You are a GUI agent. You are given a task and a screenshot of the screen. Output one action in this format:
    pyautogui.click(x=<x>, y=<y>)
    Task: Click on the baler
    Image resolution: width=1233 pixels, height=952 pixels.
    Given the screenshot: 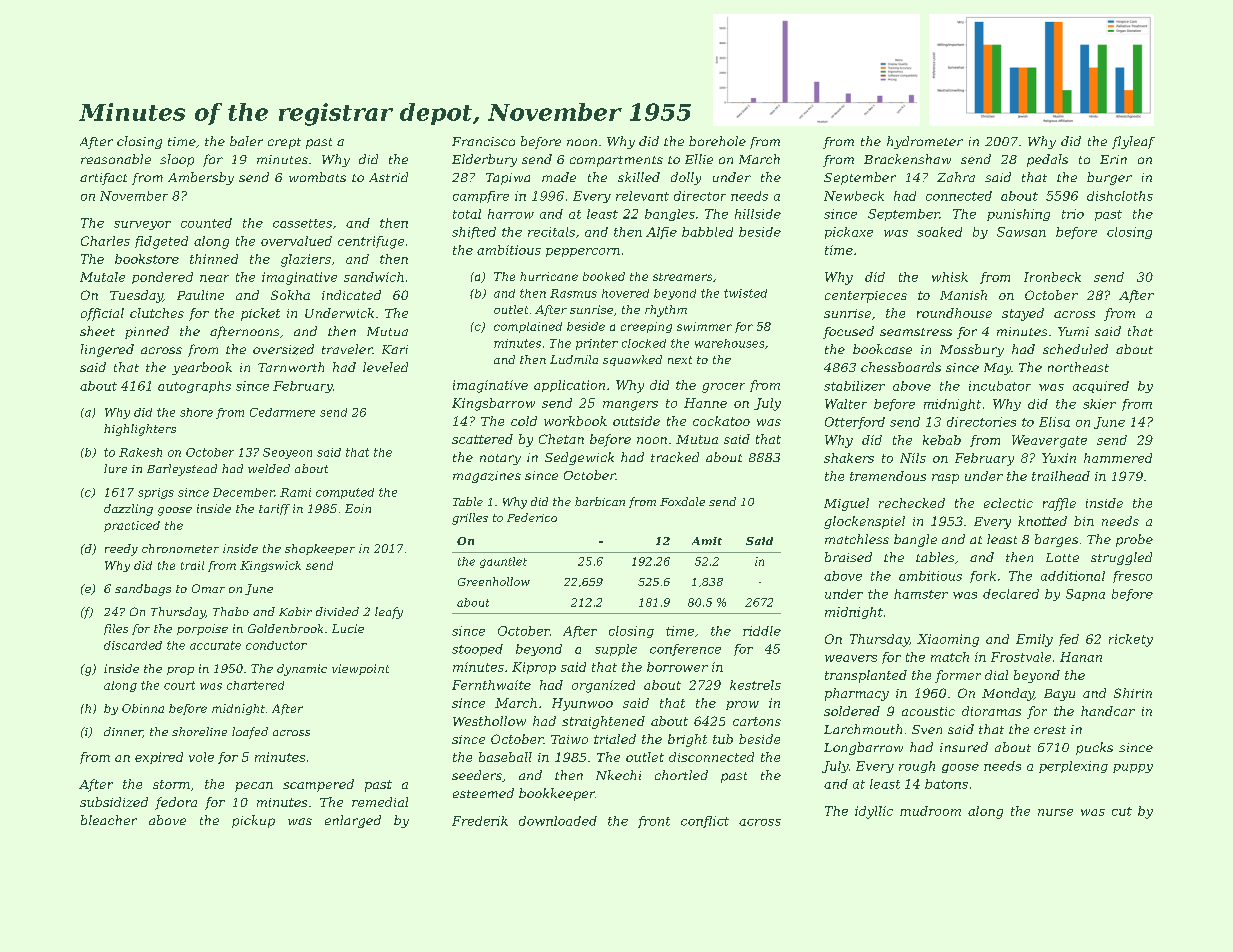 What is the action you would take?
    pyautogui.click(x=246, y=141)
